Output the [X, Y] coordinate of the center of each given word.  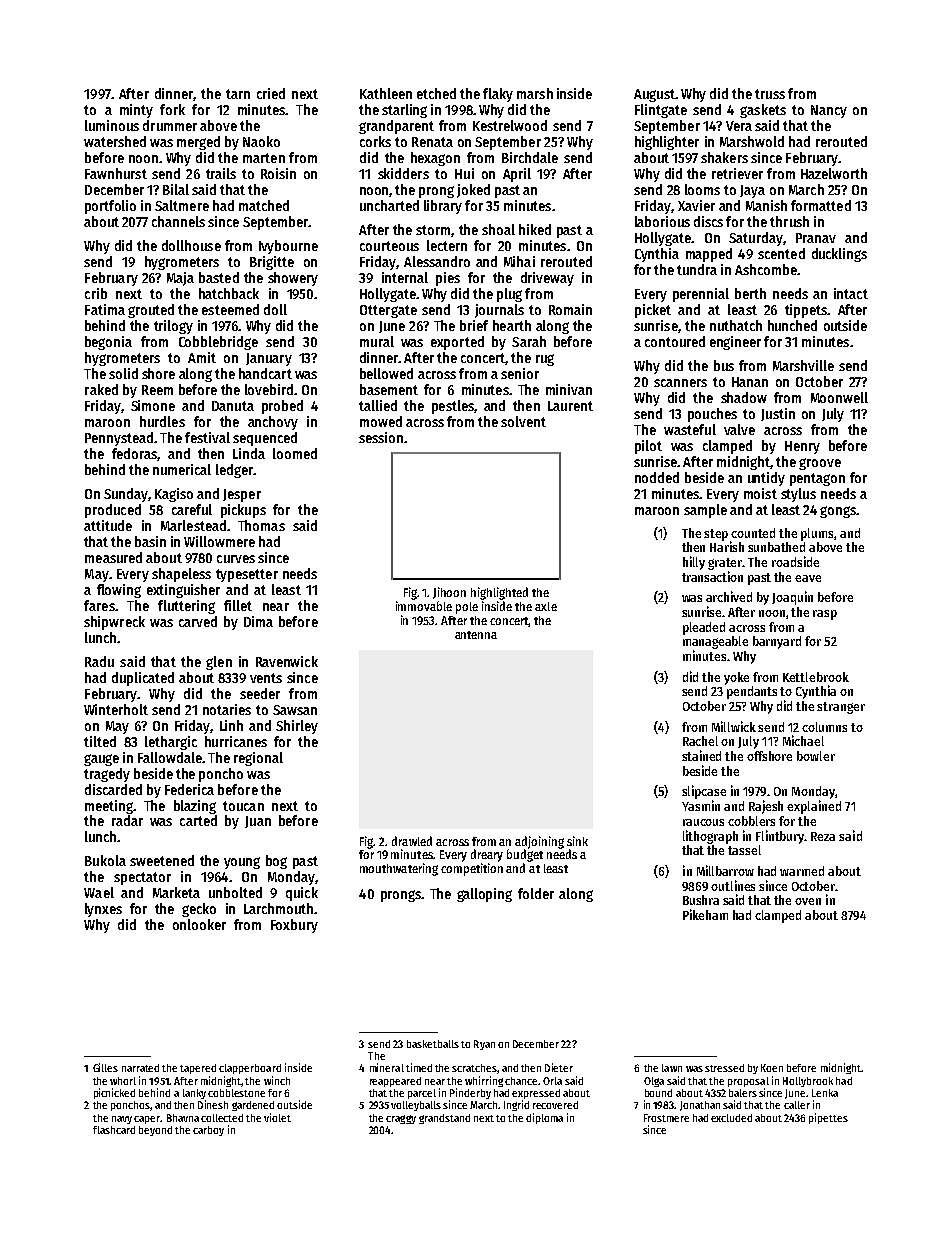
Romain [570, 309]
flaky [498, 95]
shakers [724, 157]
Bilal [176, 189]
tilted [100, 741]
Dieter [559, 1067]
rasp [825, 615]
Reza [823, 836]
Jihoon [449, 593]
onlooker [199, 924]
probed [282, 407]
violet [277, 1117]
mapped [709, 255]
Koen [772, 1068]
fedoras [134, 453]
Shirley [297, 727]
